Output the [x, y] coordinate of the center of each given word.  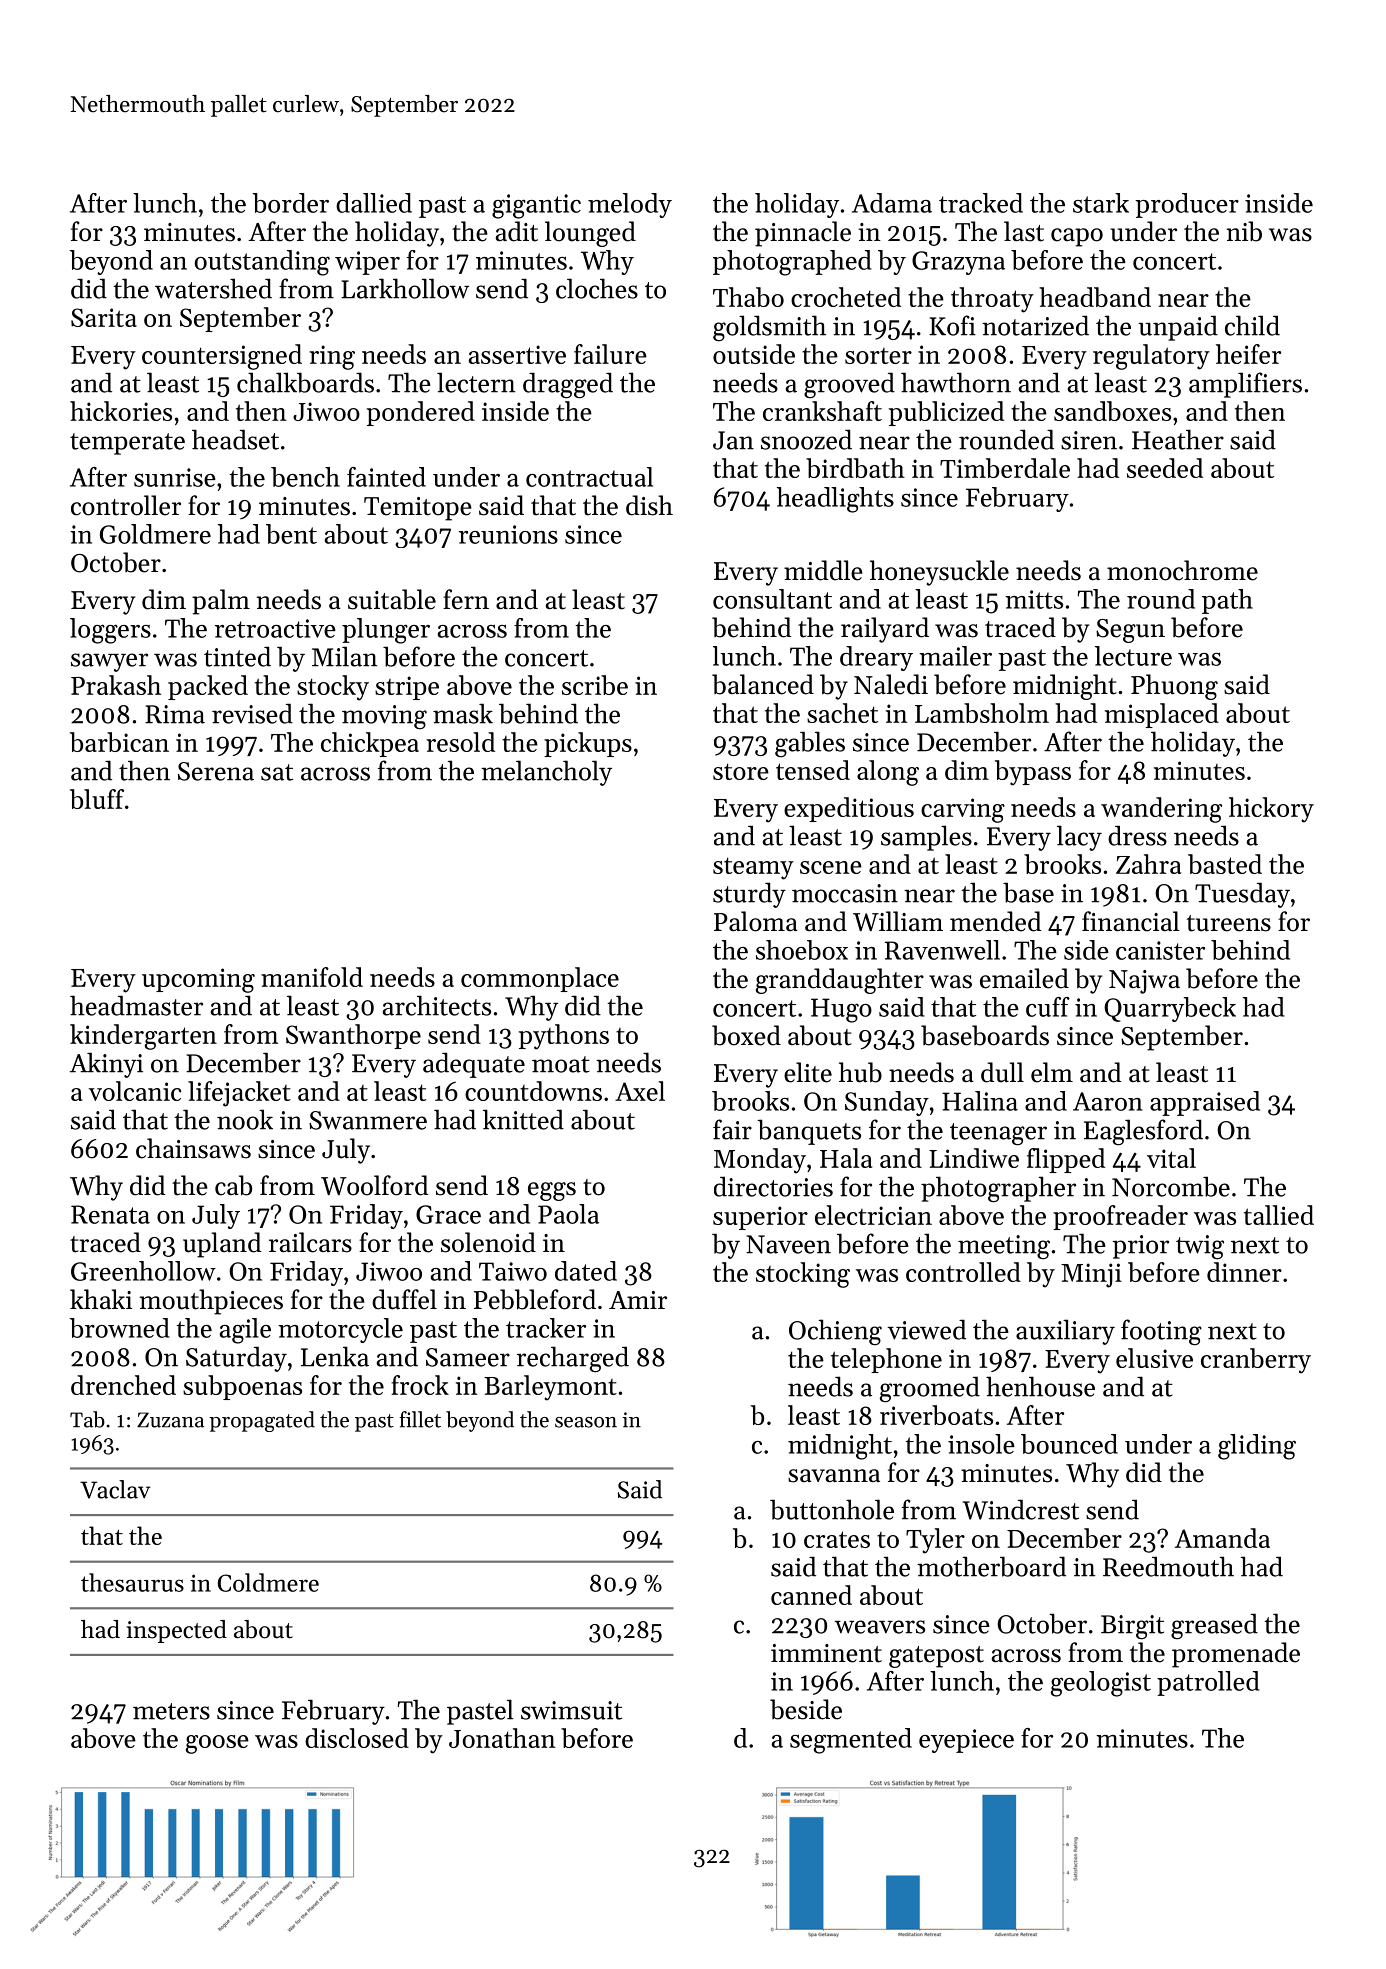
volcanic [135, 1091]
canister [1160, 950]
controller [126, 505]
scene [831, 867]
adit [517, 231]
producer [1187, 205]
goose [217, 1744]
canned [811, 1595]
